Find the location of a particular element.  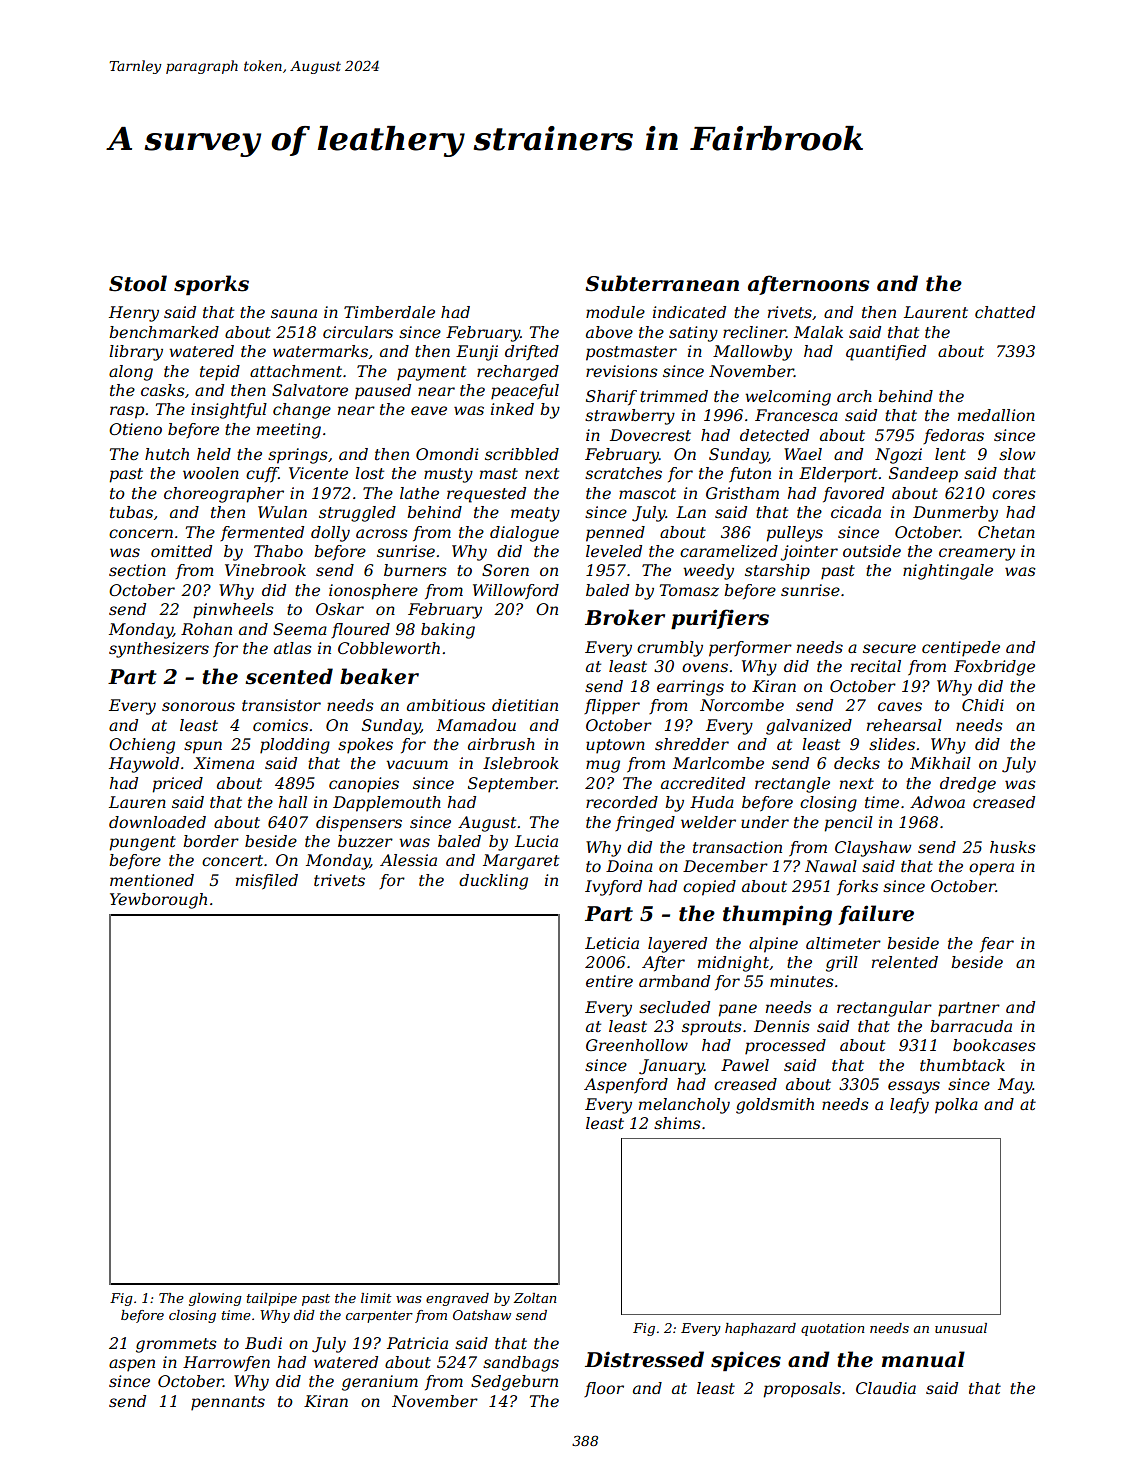

pennants is located at coordinates (228, 1403).
